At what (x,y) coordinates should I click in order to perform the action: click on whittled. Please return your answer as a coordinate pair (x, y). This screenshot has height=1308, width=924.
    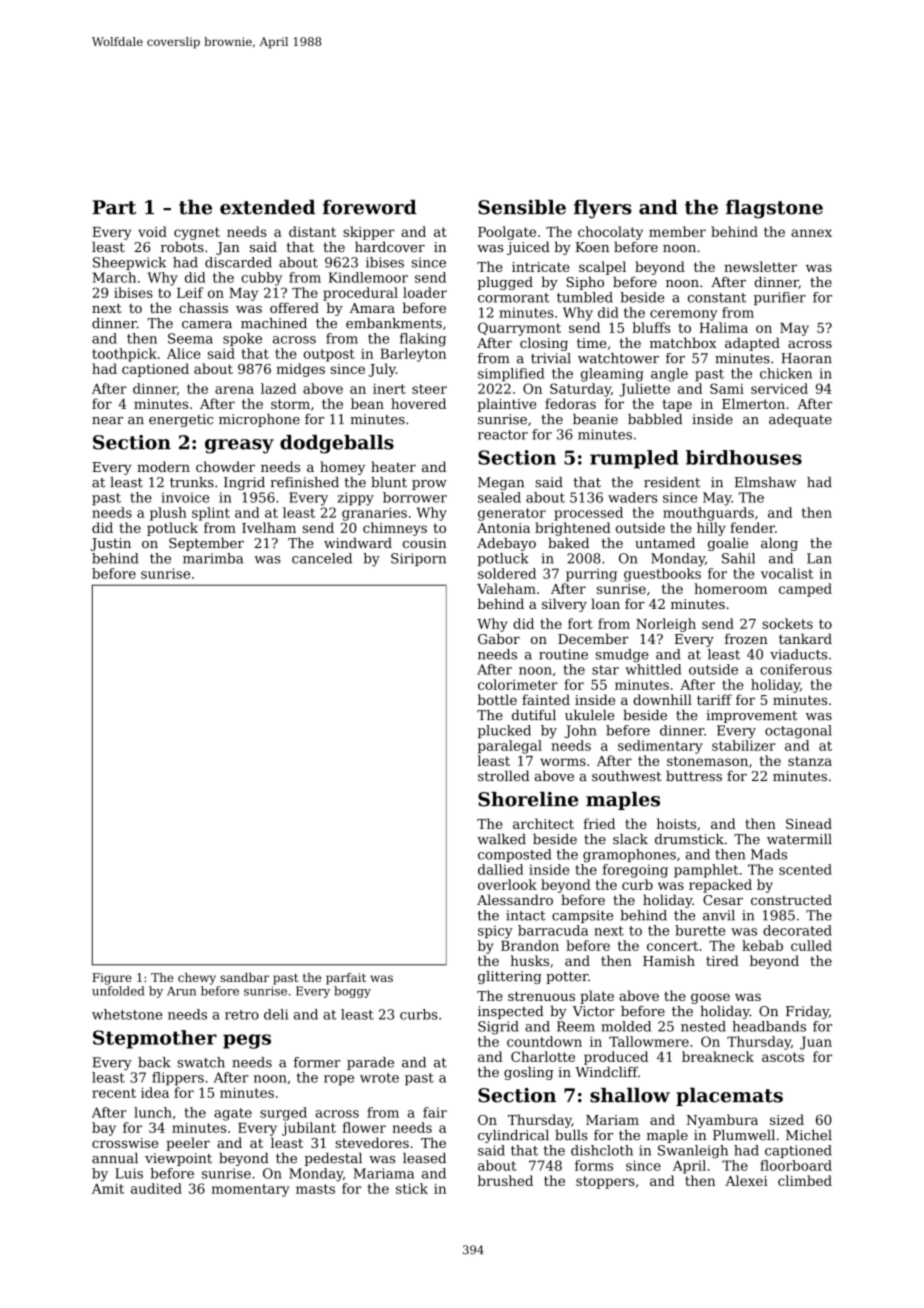
    Looking at the image, I should click on (653, 669).
